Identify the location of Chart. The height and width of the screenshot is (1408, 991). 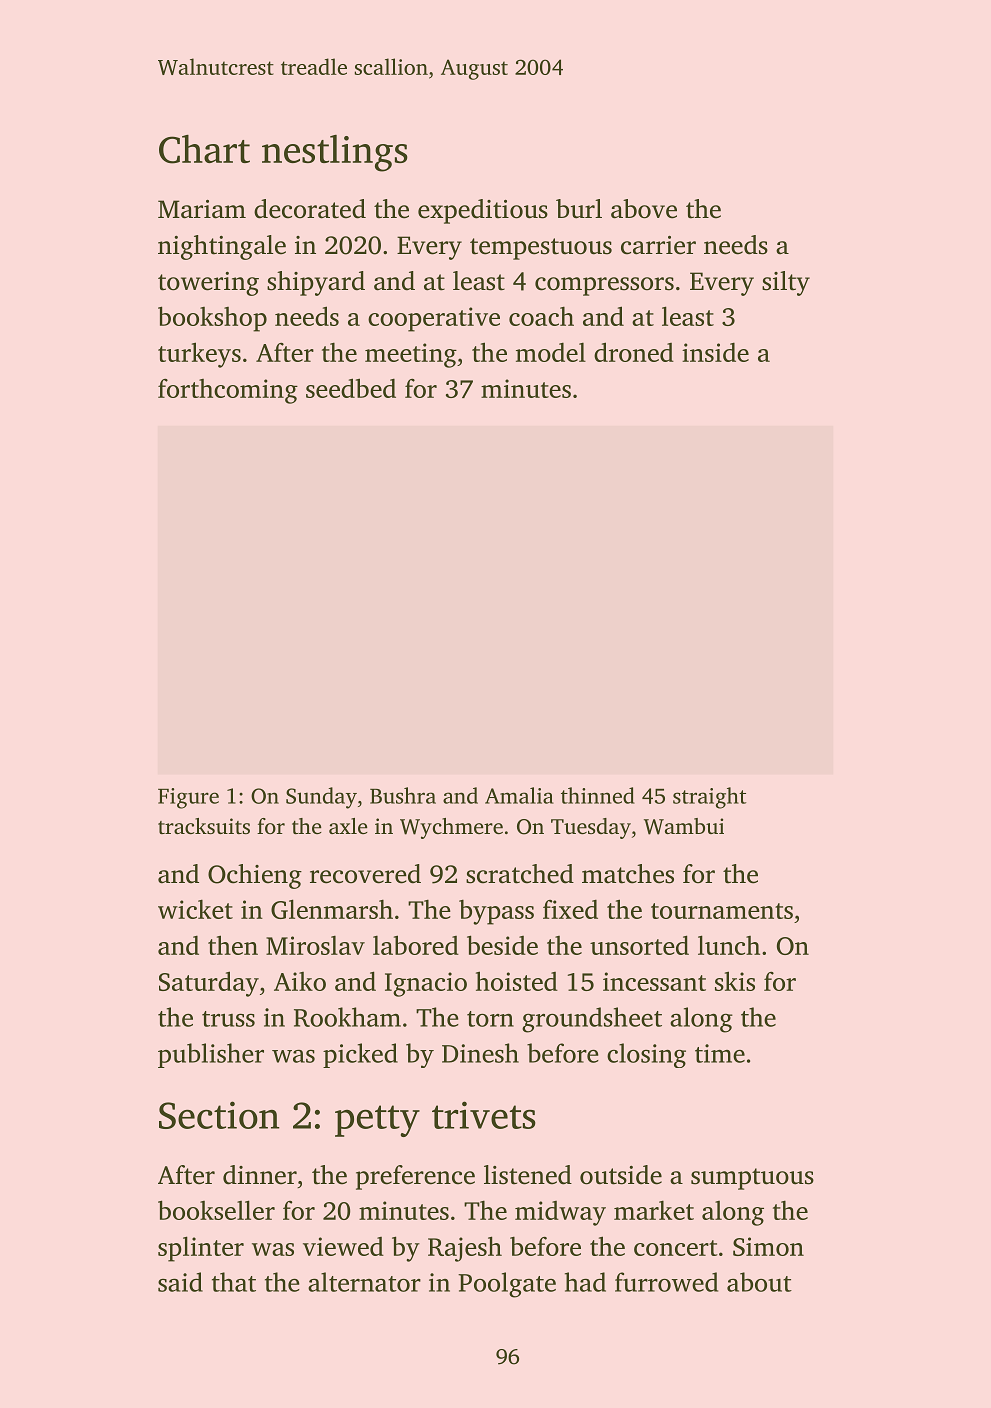
(204, 149).
